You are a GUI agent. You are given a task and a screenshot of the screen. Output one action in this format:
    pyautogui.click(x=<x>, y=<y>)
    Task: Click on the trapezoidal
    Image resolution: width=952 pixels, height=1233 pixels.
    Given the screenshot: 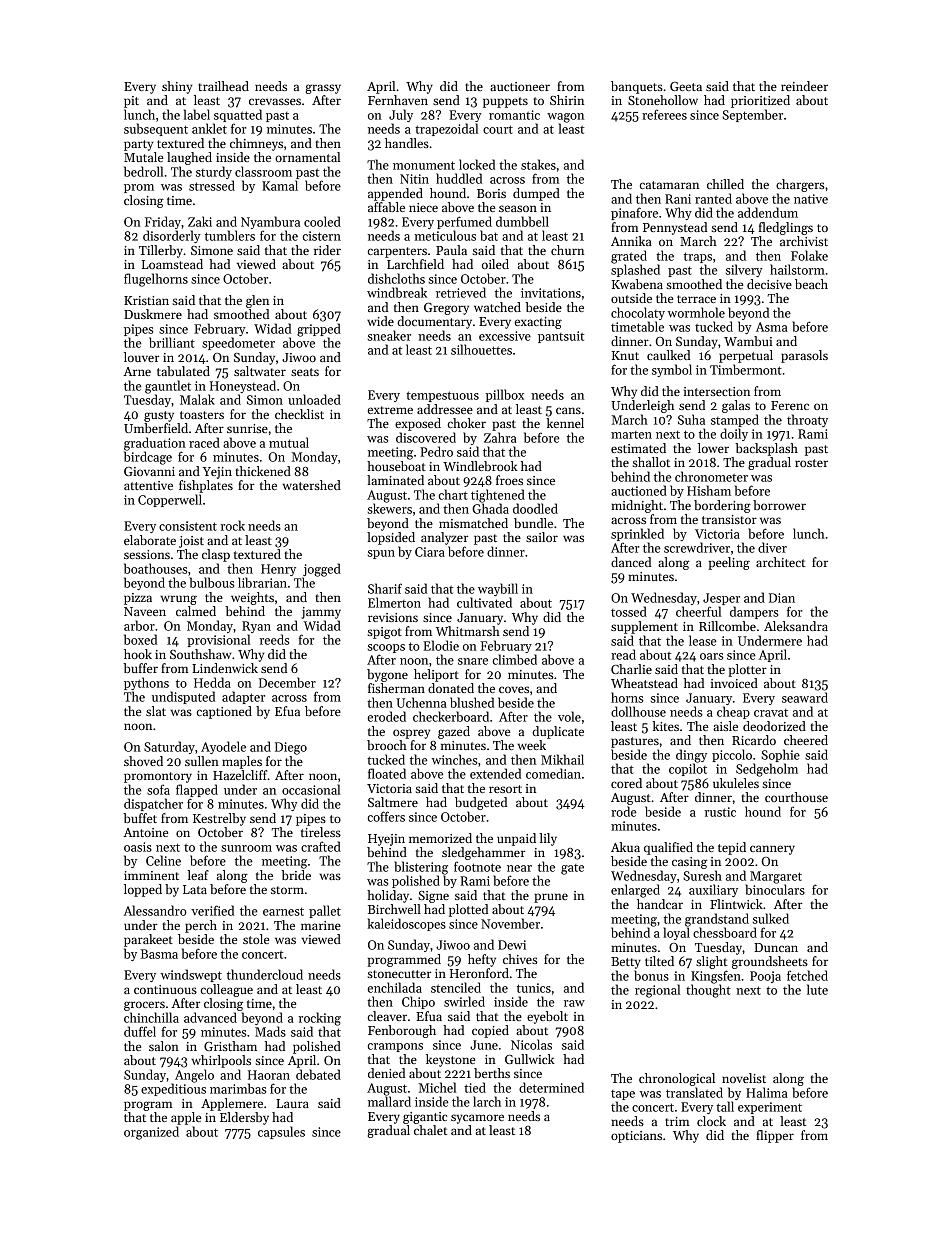 What is the action you would take?
    pyautogui.click(x=446, y=129)
